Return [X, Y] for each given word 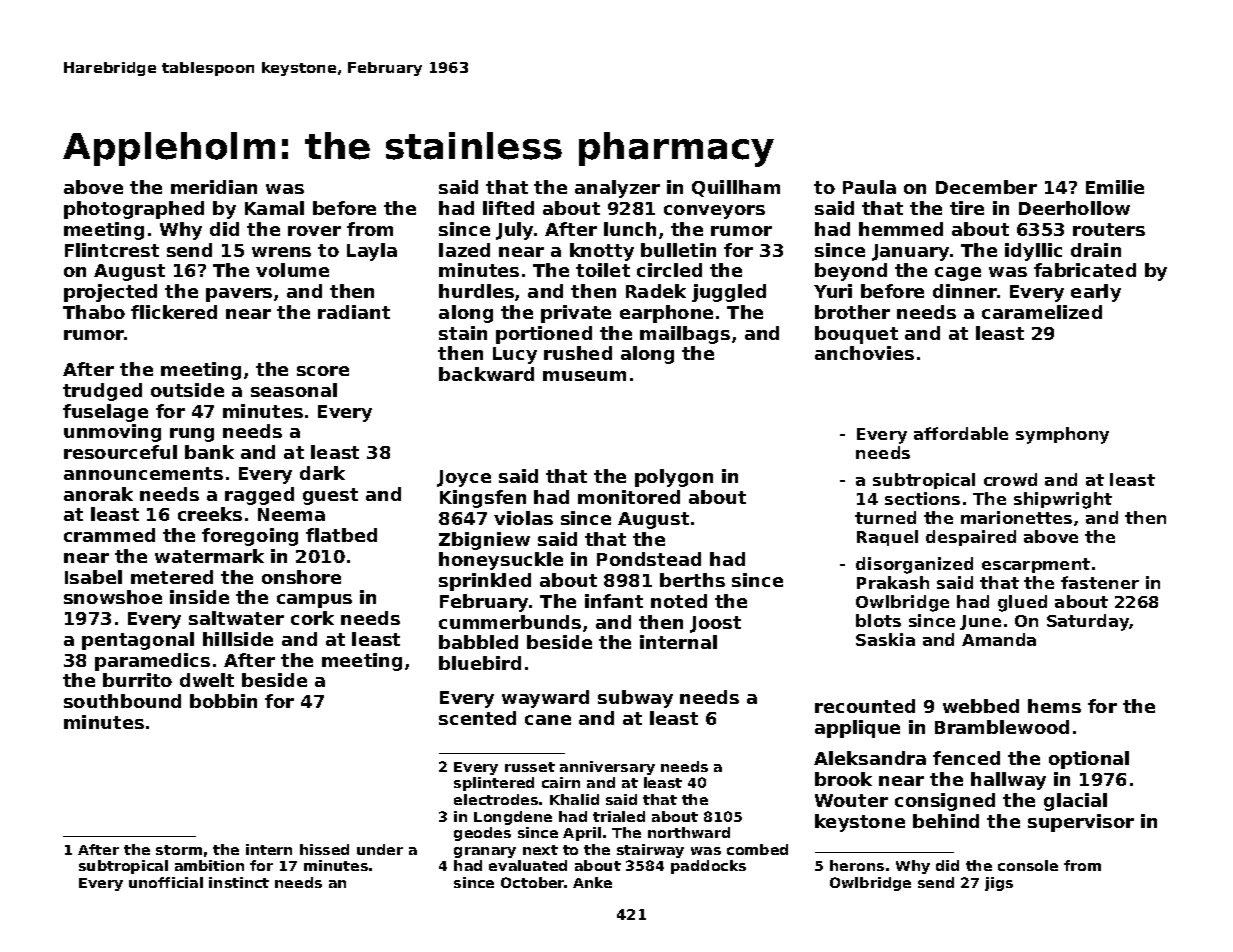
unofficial [166, 882]
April [582, 834]
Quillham [736, 188]
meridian [214, 187]
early [1096, 293]
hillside [238, 639]
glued [1022, 603]
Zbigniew [484, 541]
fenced [966, 758]
